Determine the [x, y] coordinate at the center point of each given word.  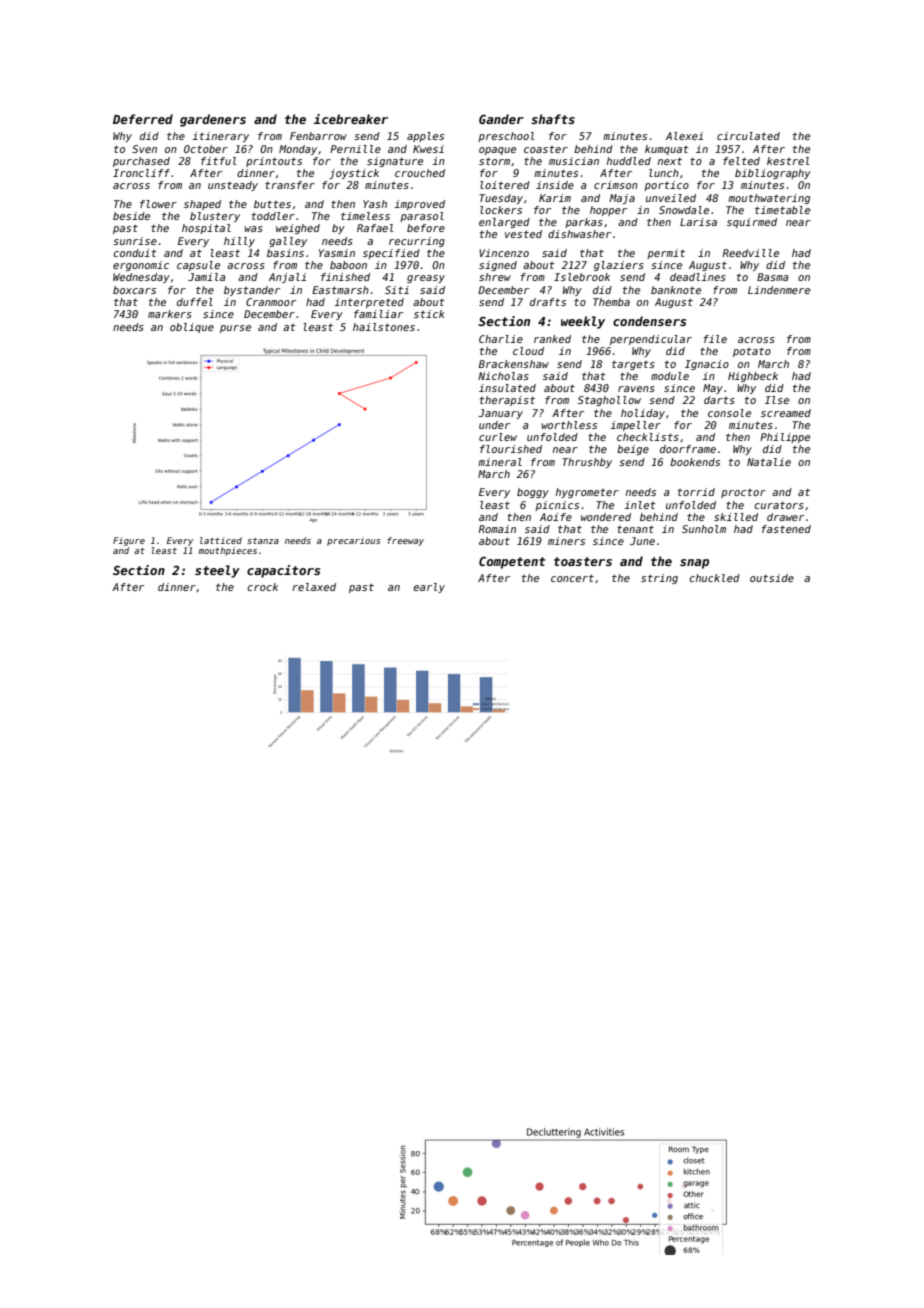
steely [217, 571]
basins [285, 253]
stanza [263, 541]
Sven [144, 149]
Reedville [750, 253]
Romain [497, 529]
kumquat [667, 150]
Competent [512, 562]
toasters [583, 561]
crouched [420, 173]
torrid [696, 492]
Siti [397, 290]
